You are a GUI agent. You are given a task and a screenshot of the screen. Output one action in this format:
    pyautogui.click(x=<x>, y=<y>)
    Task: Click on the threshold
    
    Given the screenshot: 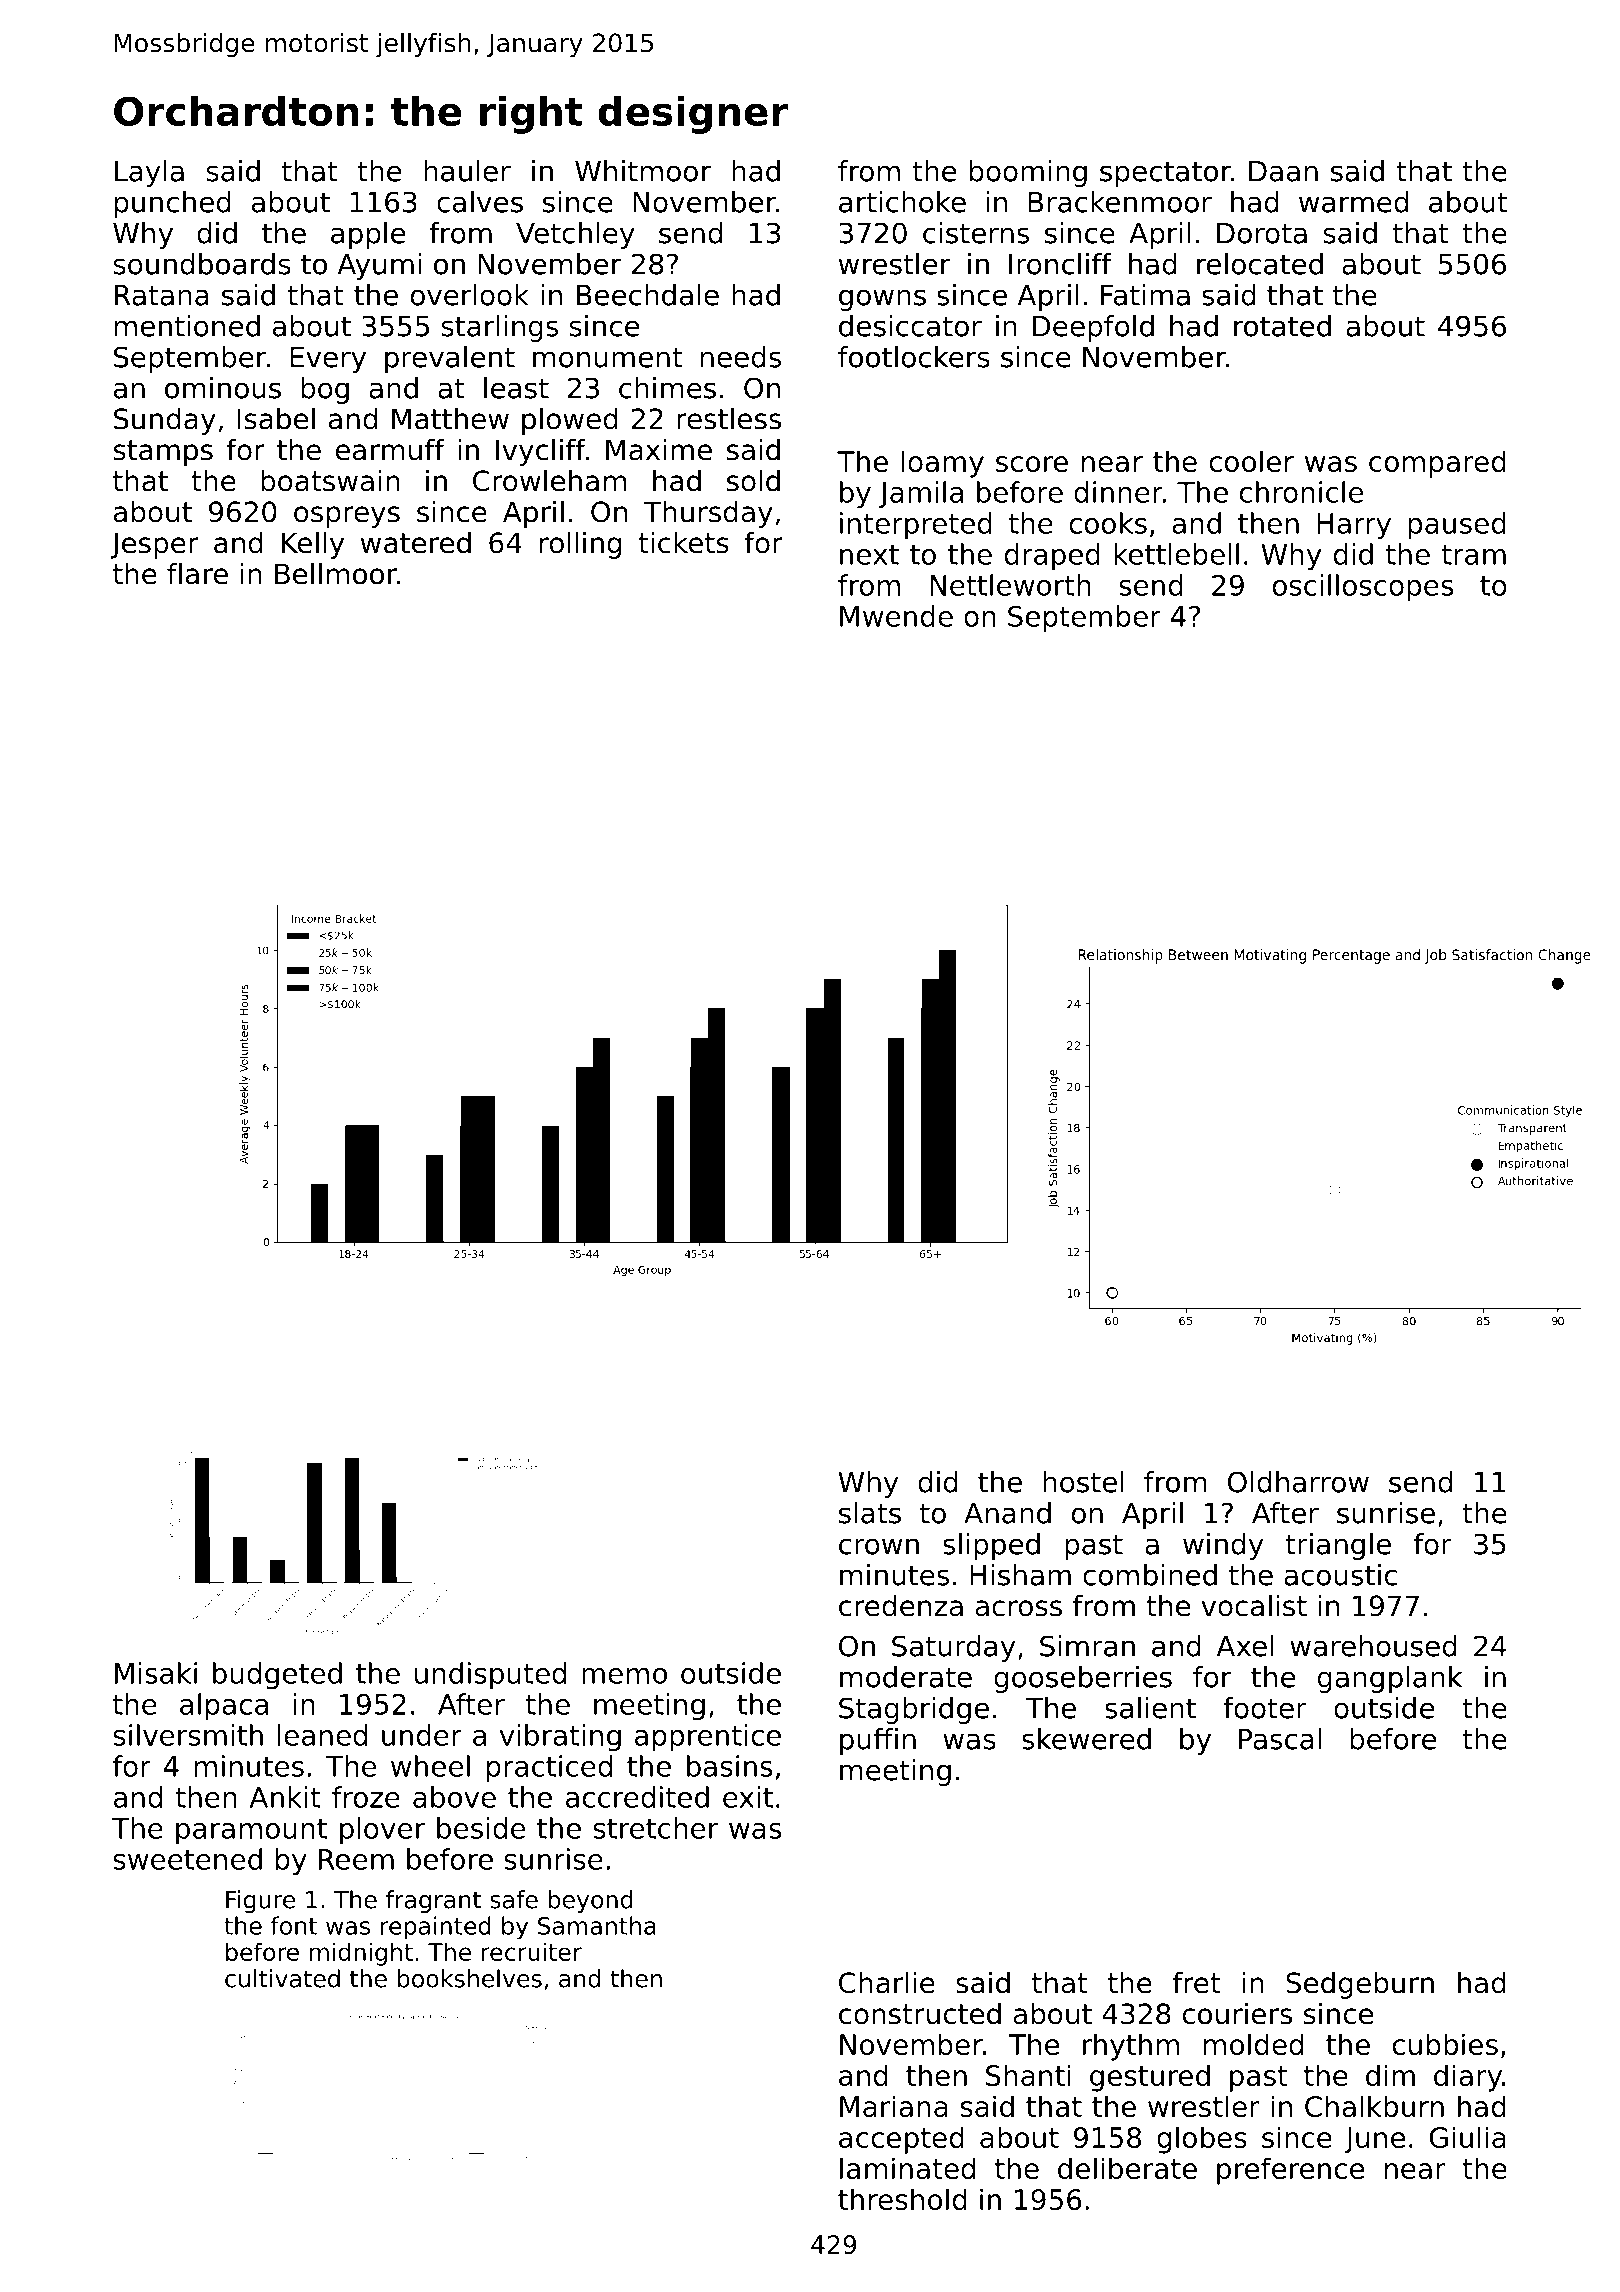 What is the action you would take?
    pyautogui.click(x=902, y=2199)
